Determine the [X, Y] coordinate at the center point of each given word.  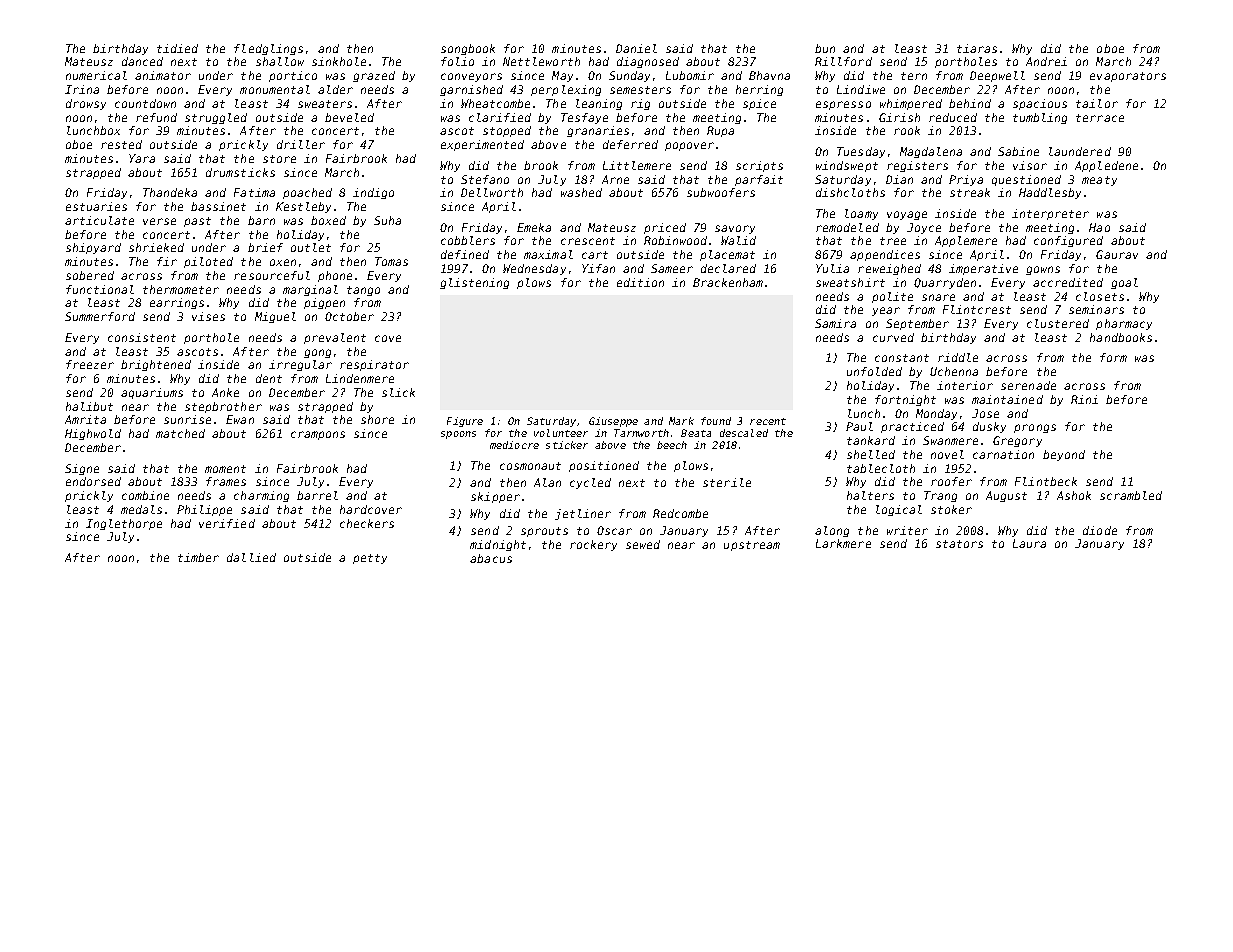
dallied [251, 557]
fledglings [268, 49]
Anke [225, 392]
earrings [177, 303]
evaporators [1128, 77]
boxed [328, 220]
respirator [374, 365]
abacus [491, 558]
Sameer [672, 268]
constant [902, 358]
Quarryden [945, 283]
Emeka [534, 227]
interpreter [1050, 214]
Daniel [636, 48]
